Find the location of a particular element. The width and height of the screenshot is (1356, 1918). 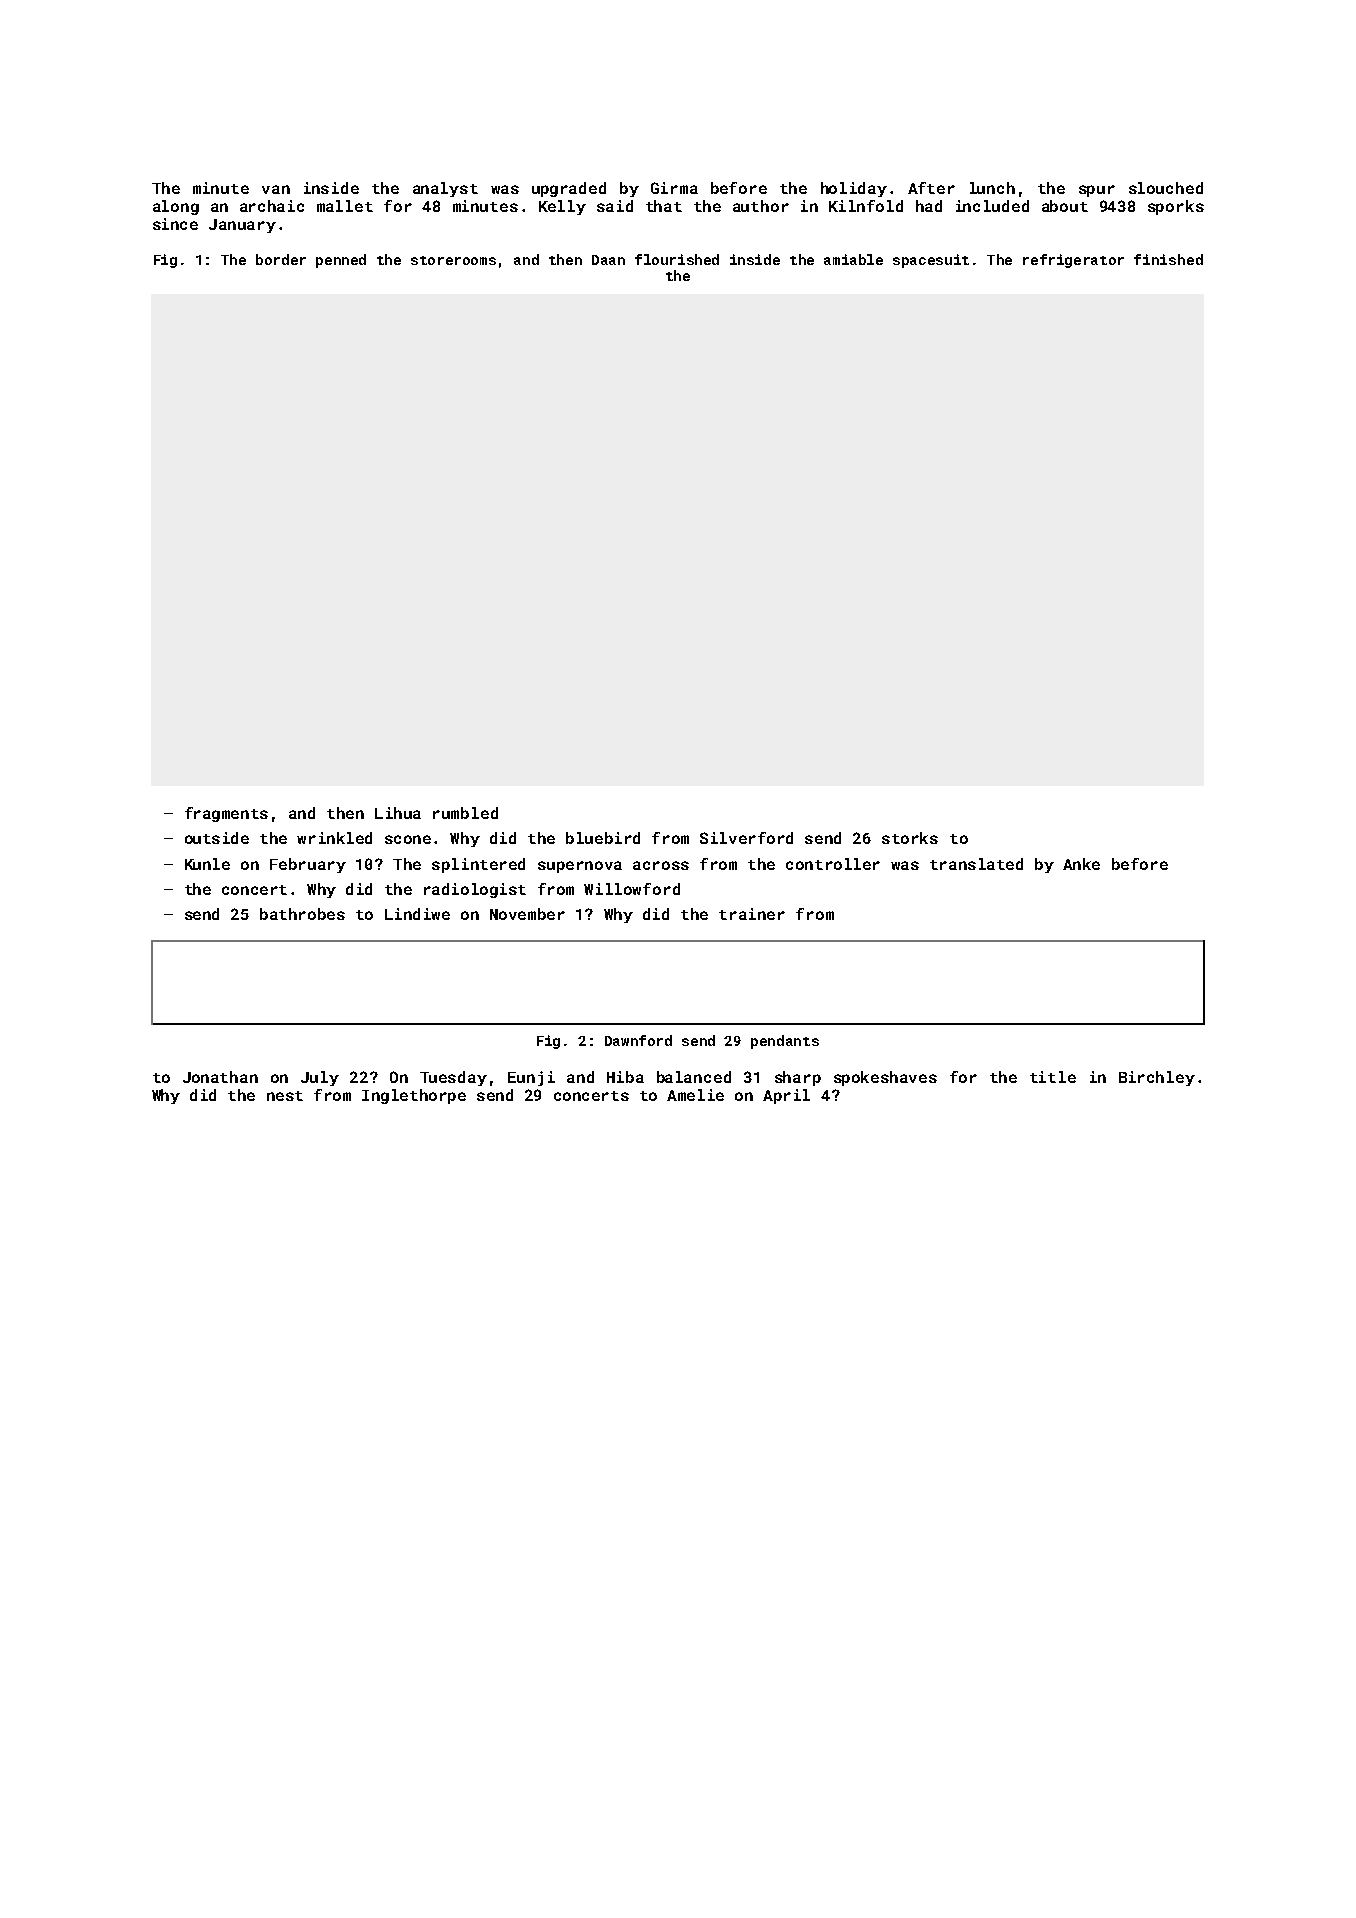

nest is located at coordinates (285, 1096).
